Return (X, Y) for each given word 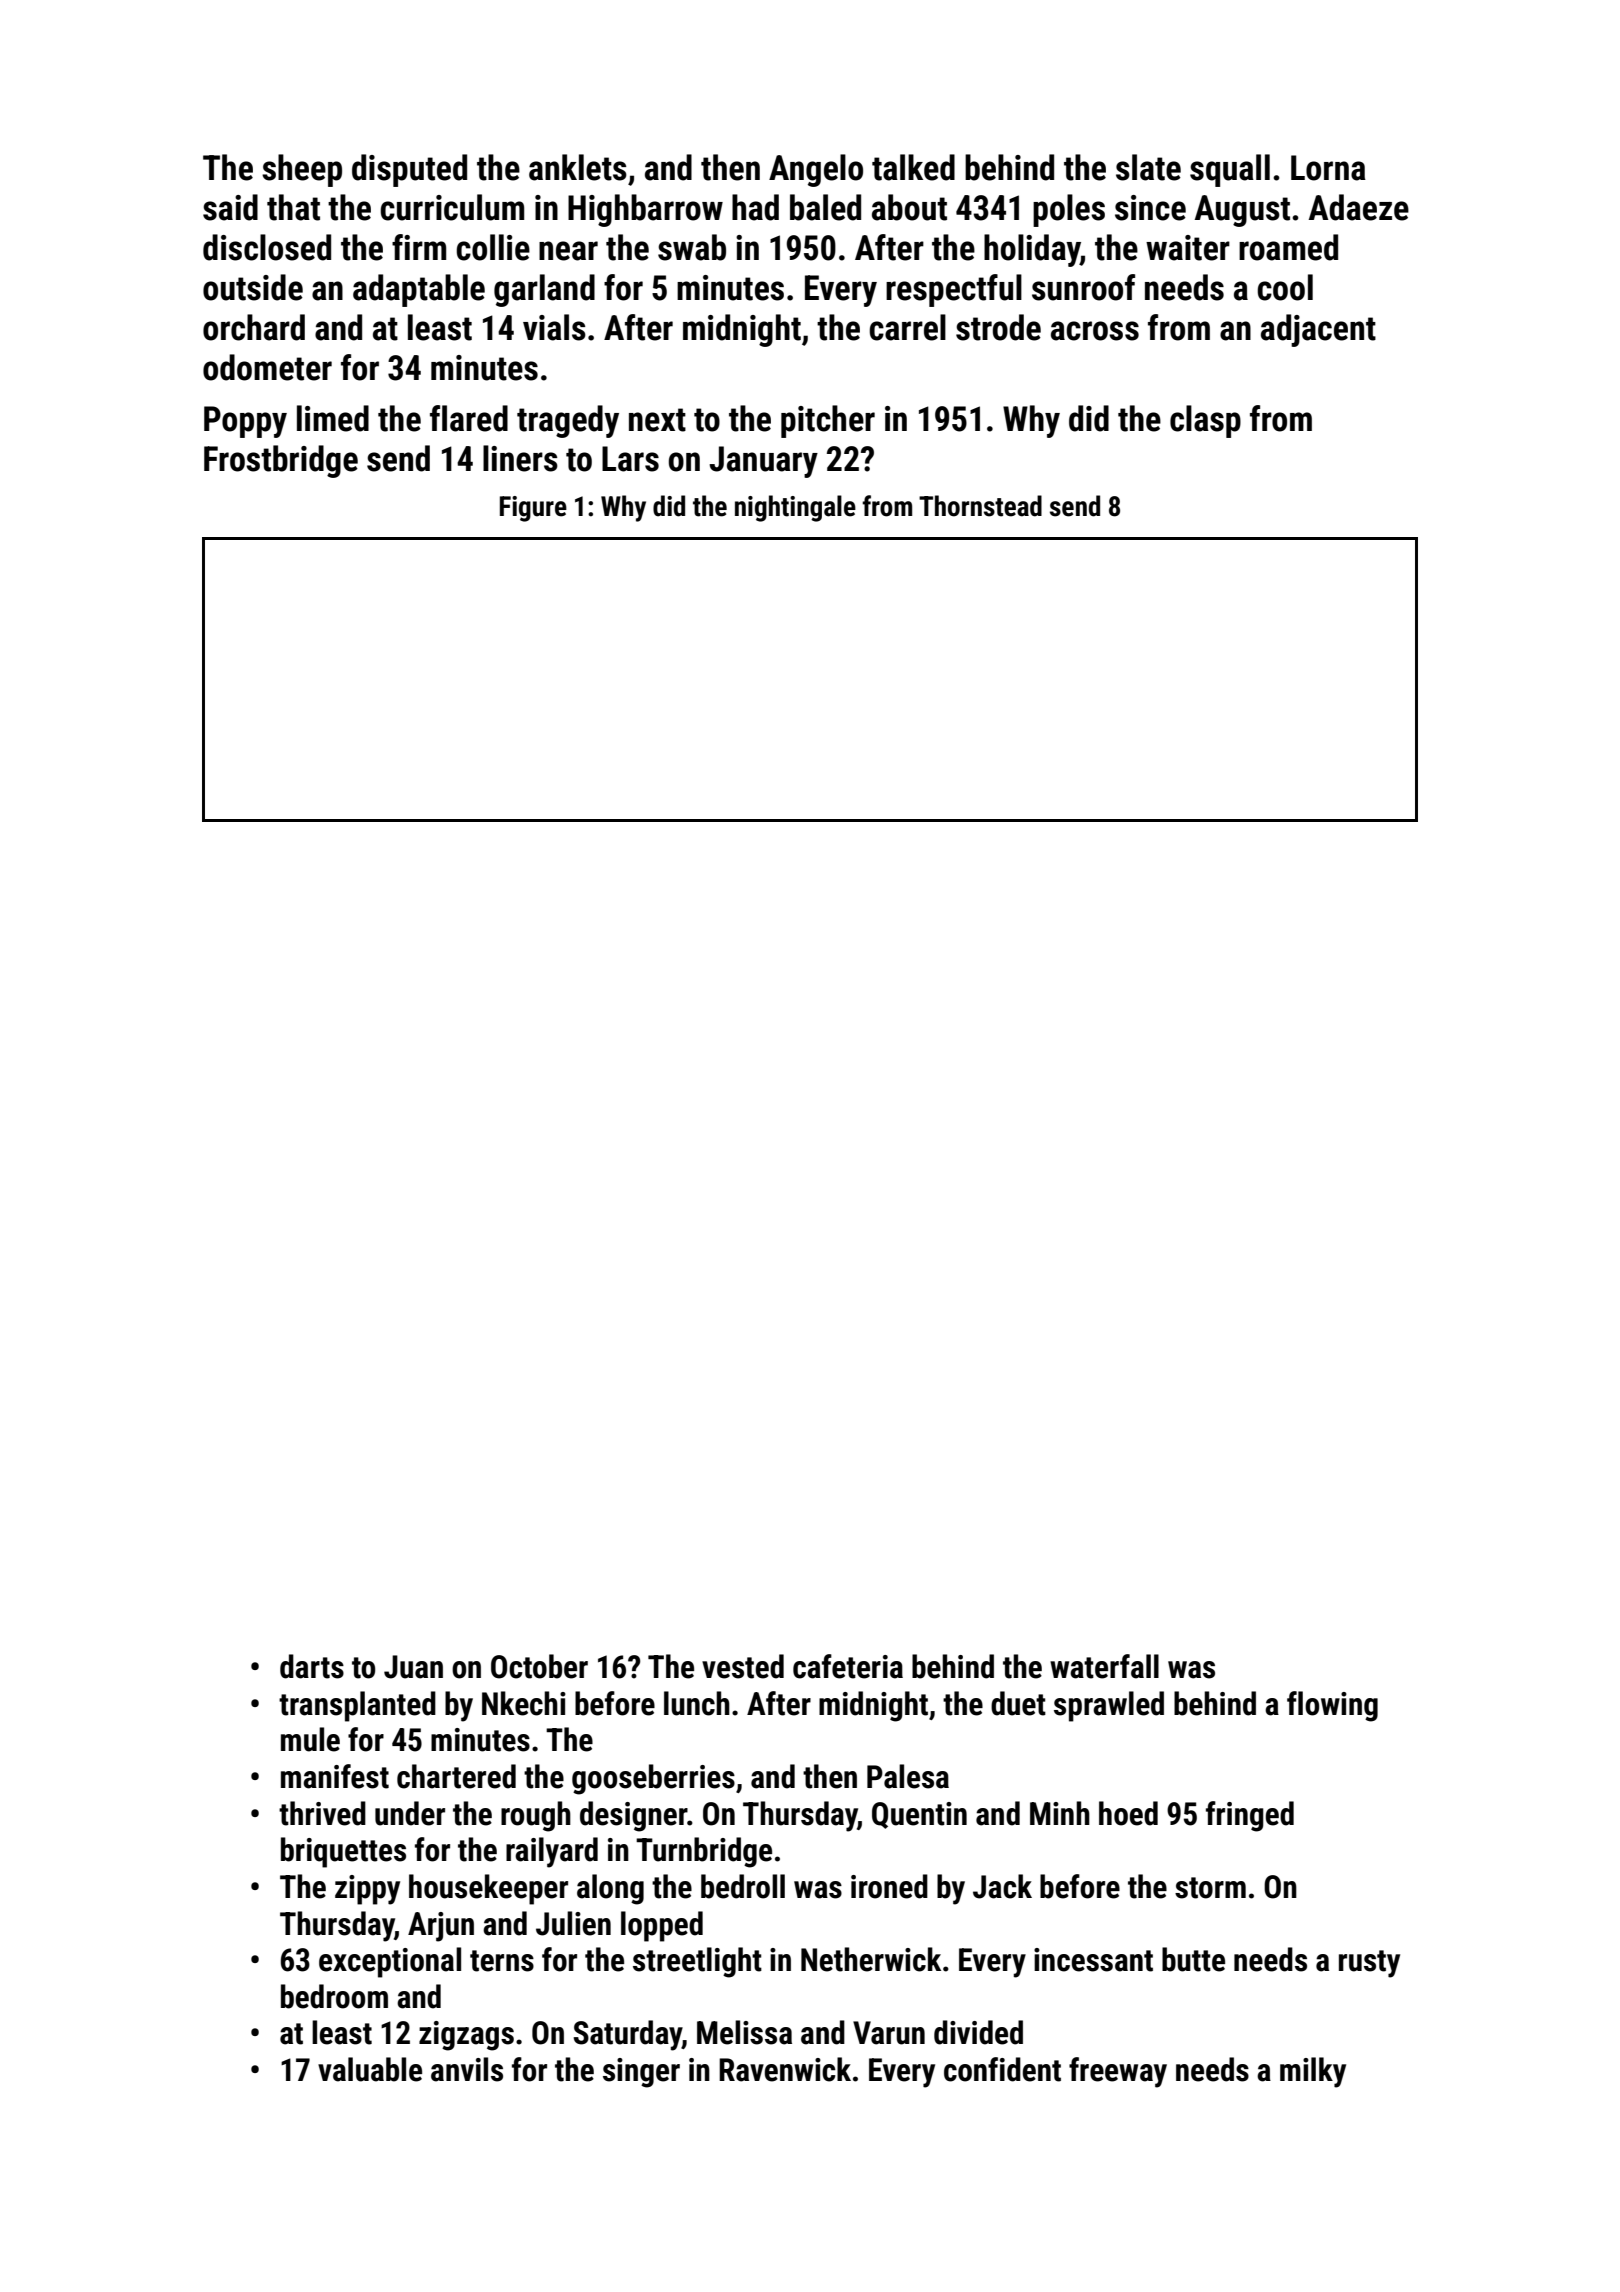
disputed (409, 170)
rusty (1369, 1964)
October (539, 1666)
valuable (370, 2069)
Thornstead (980, 506)
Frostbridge (281, 461)
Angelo (816, 170)
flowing (1332, 1706)
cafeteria (848, 1666)
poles (1069, 210)
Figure (533, 509)
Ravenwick (785, 2069)
